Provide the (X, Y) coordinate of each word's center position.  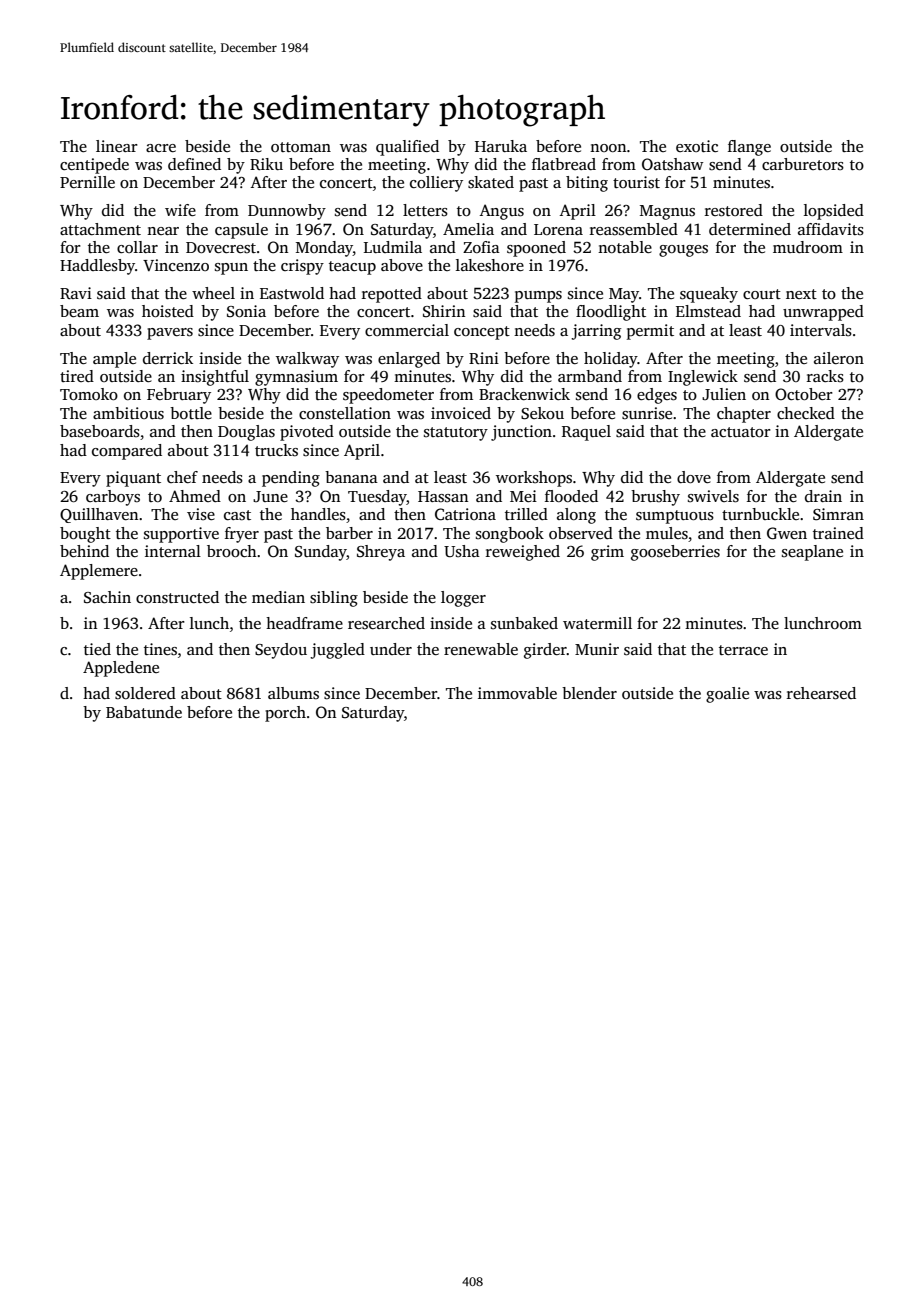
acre (161, 148)
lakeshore (490, 265)
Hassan (443, 497)
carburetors (803, 164)
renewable (481, 649)
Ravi (76, 293)
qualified (407, 148)
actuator (741, 432)
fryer (242, 535)
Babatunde (144, 712)
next (801, 294)
